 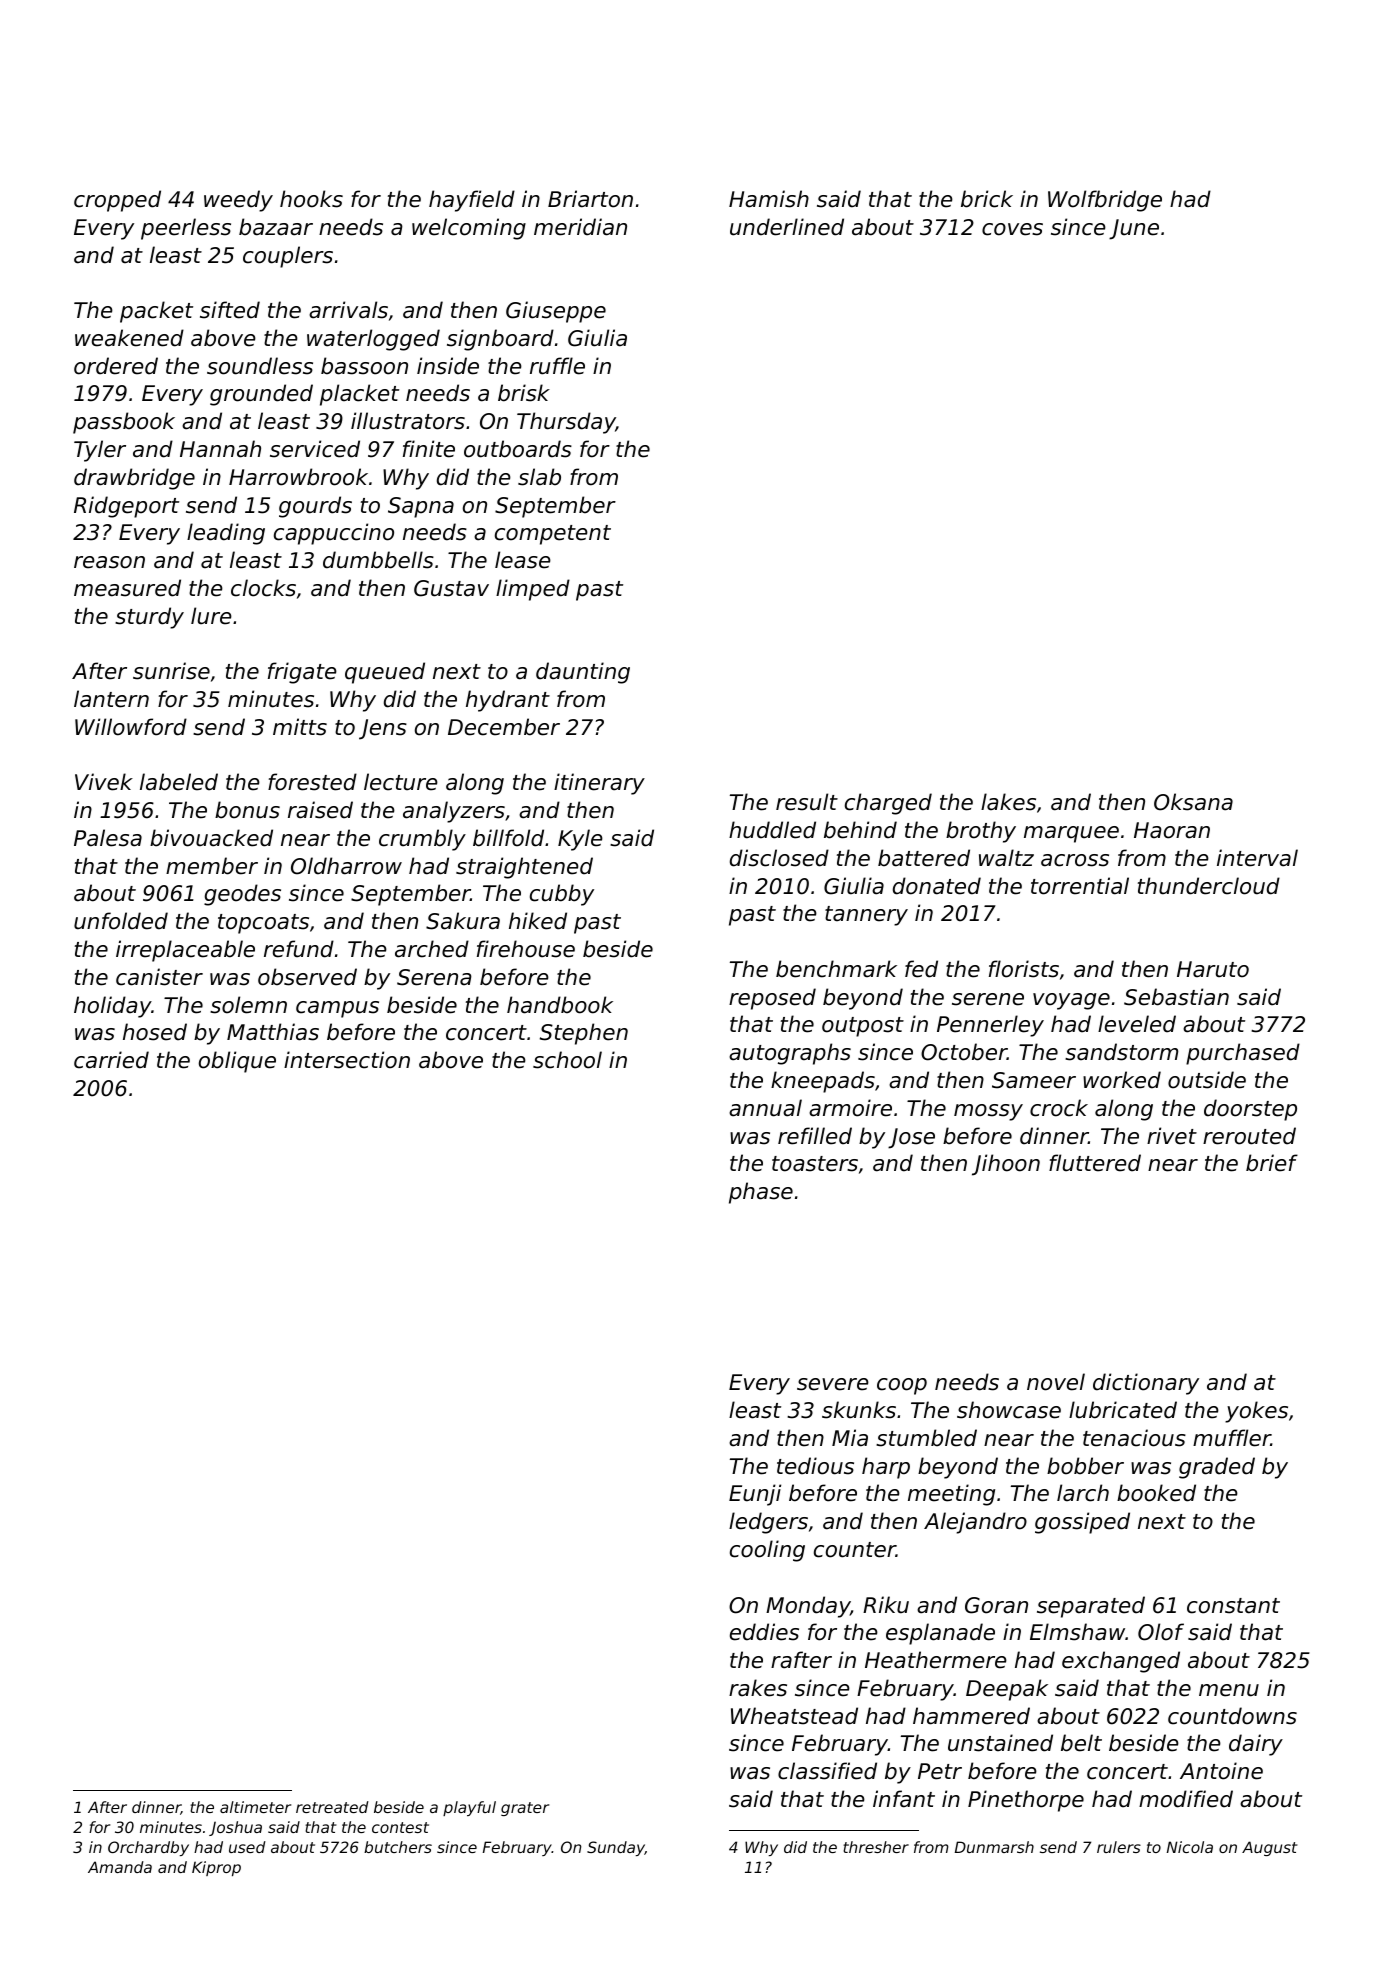 I want to click on soundless, so click(x=260, y=366).
